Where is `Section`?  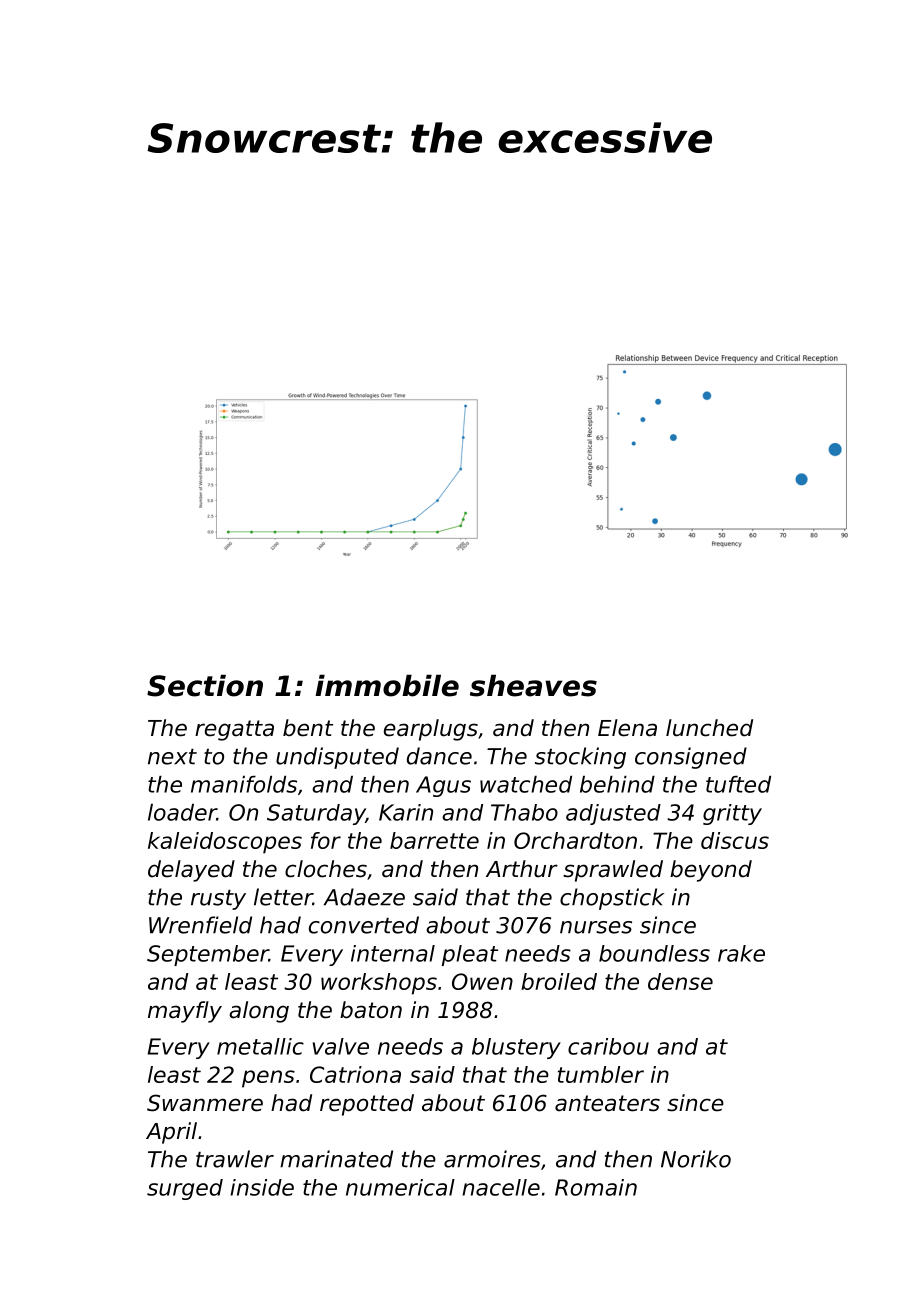 Section is located at coordinates (205, 685).
